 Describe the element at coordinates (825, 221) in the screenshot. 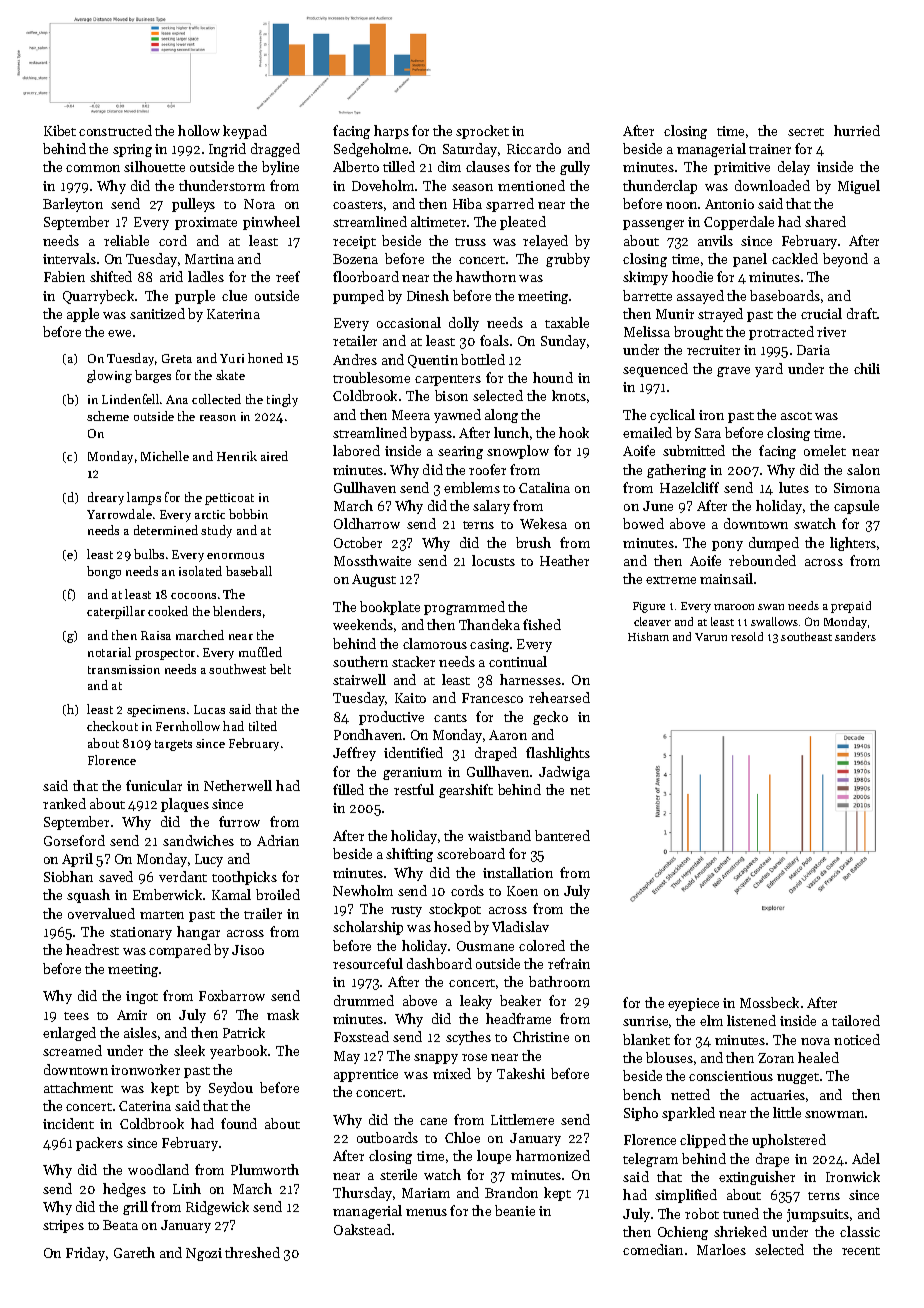

I see `shared` at that location.
